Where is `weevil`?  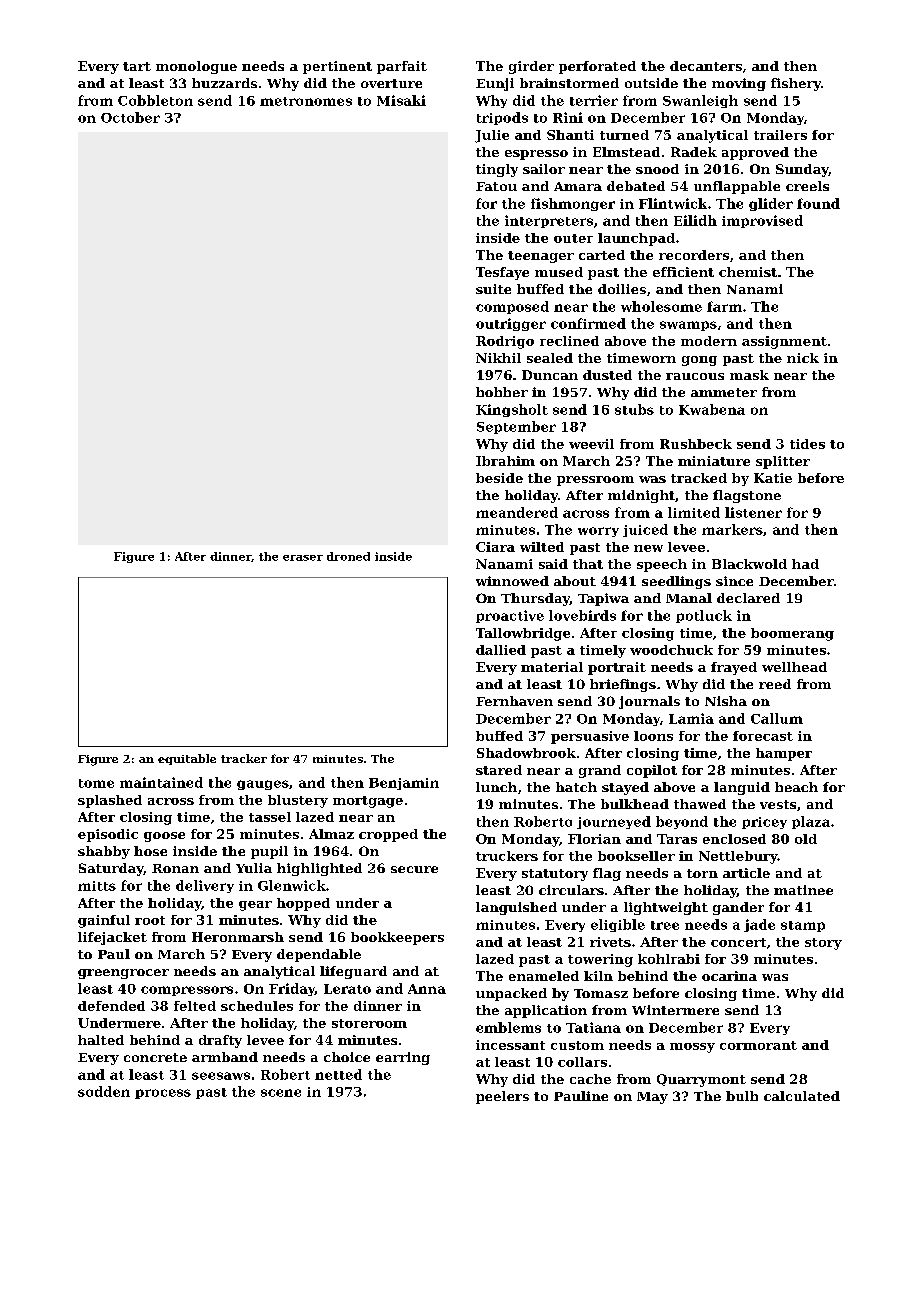
weevil is located at coordinates (591, 444).
